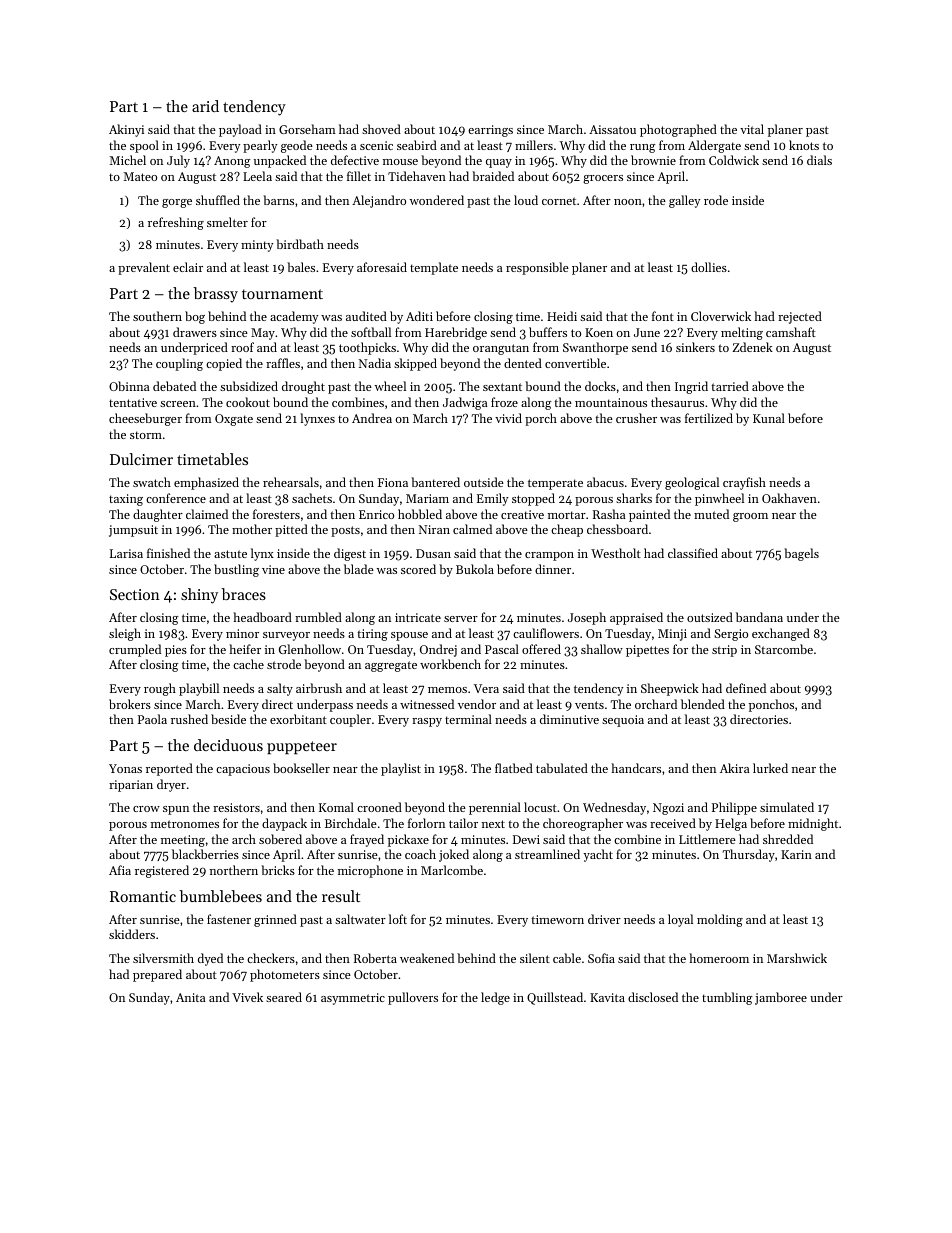 The height and width of the image is (1233, 952). Describe the element at coordinates (781, 998) in the image. I see `jamboree` at that location.
